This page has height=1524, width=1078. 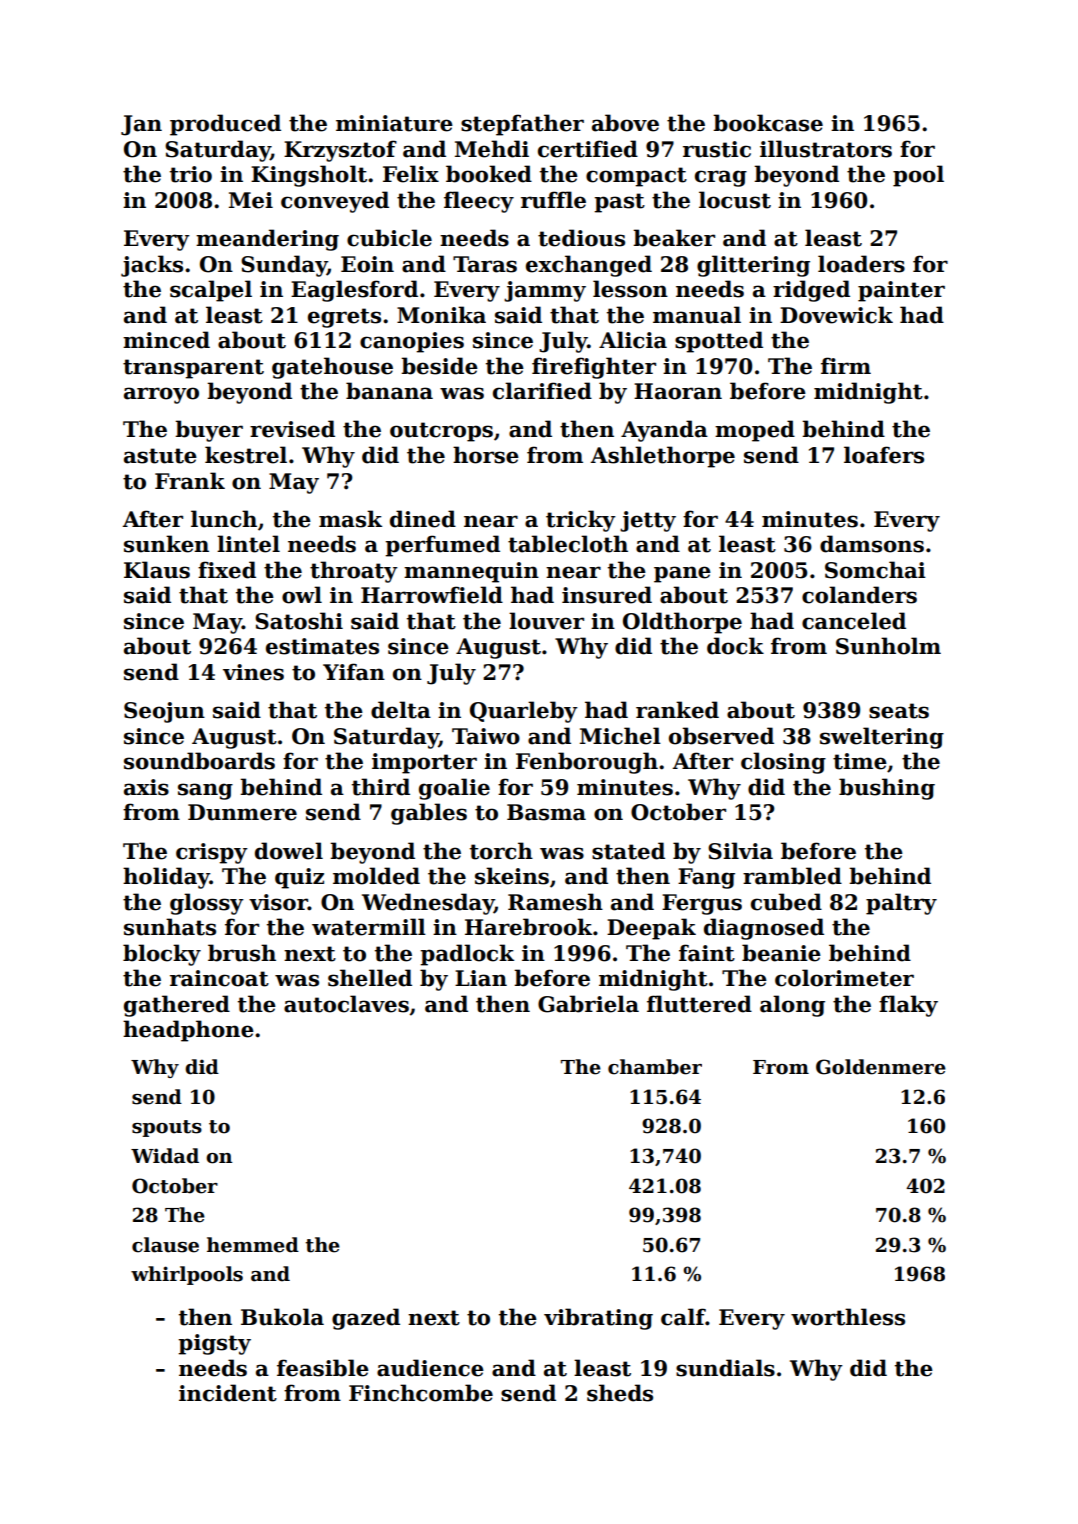 What do you see at coordinates (725, 1368) in the page?
I see `sundials` at bounding box center [725, 1368].
